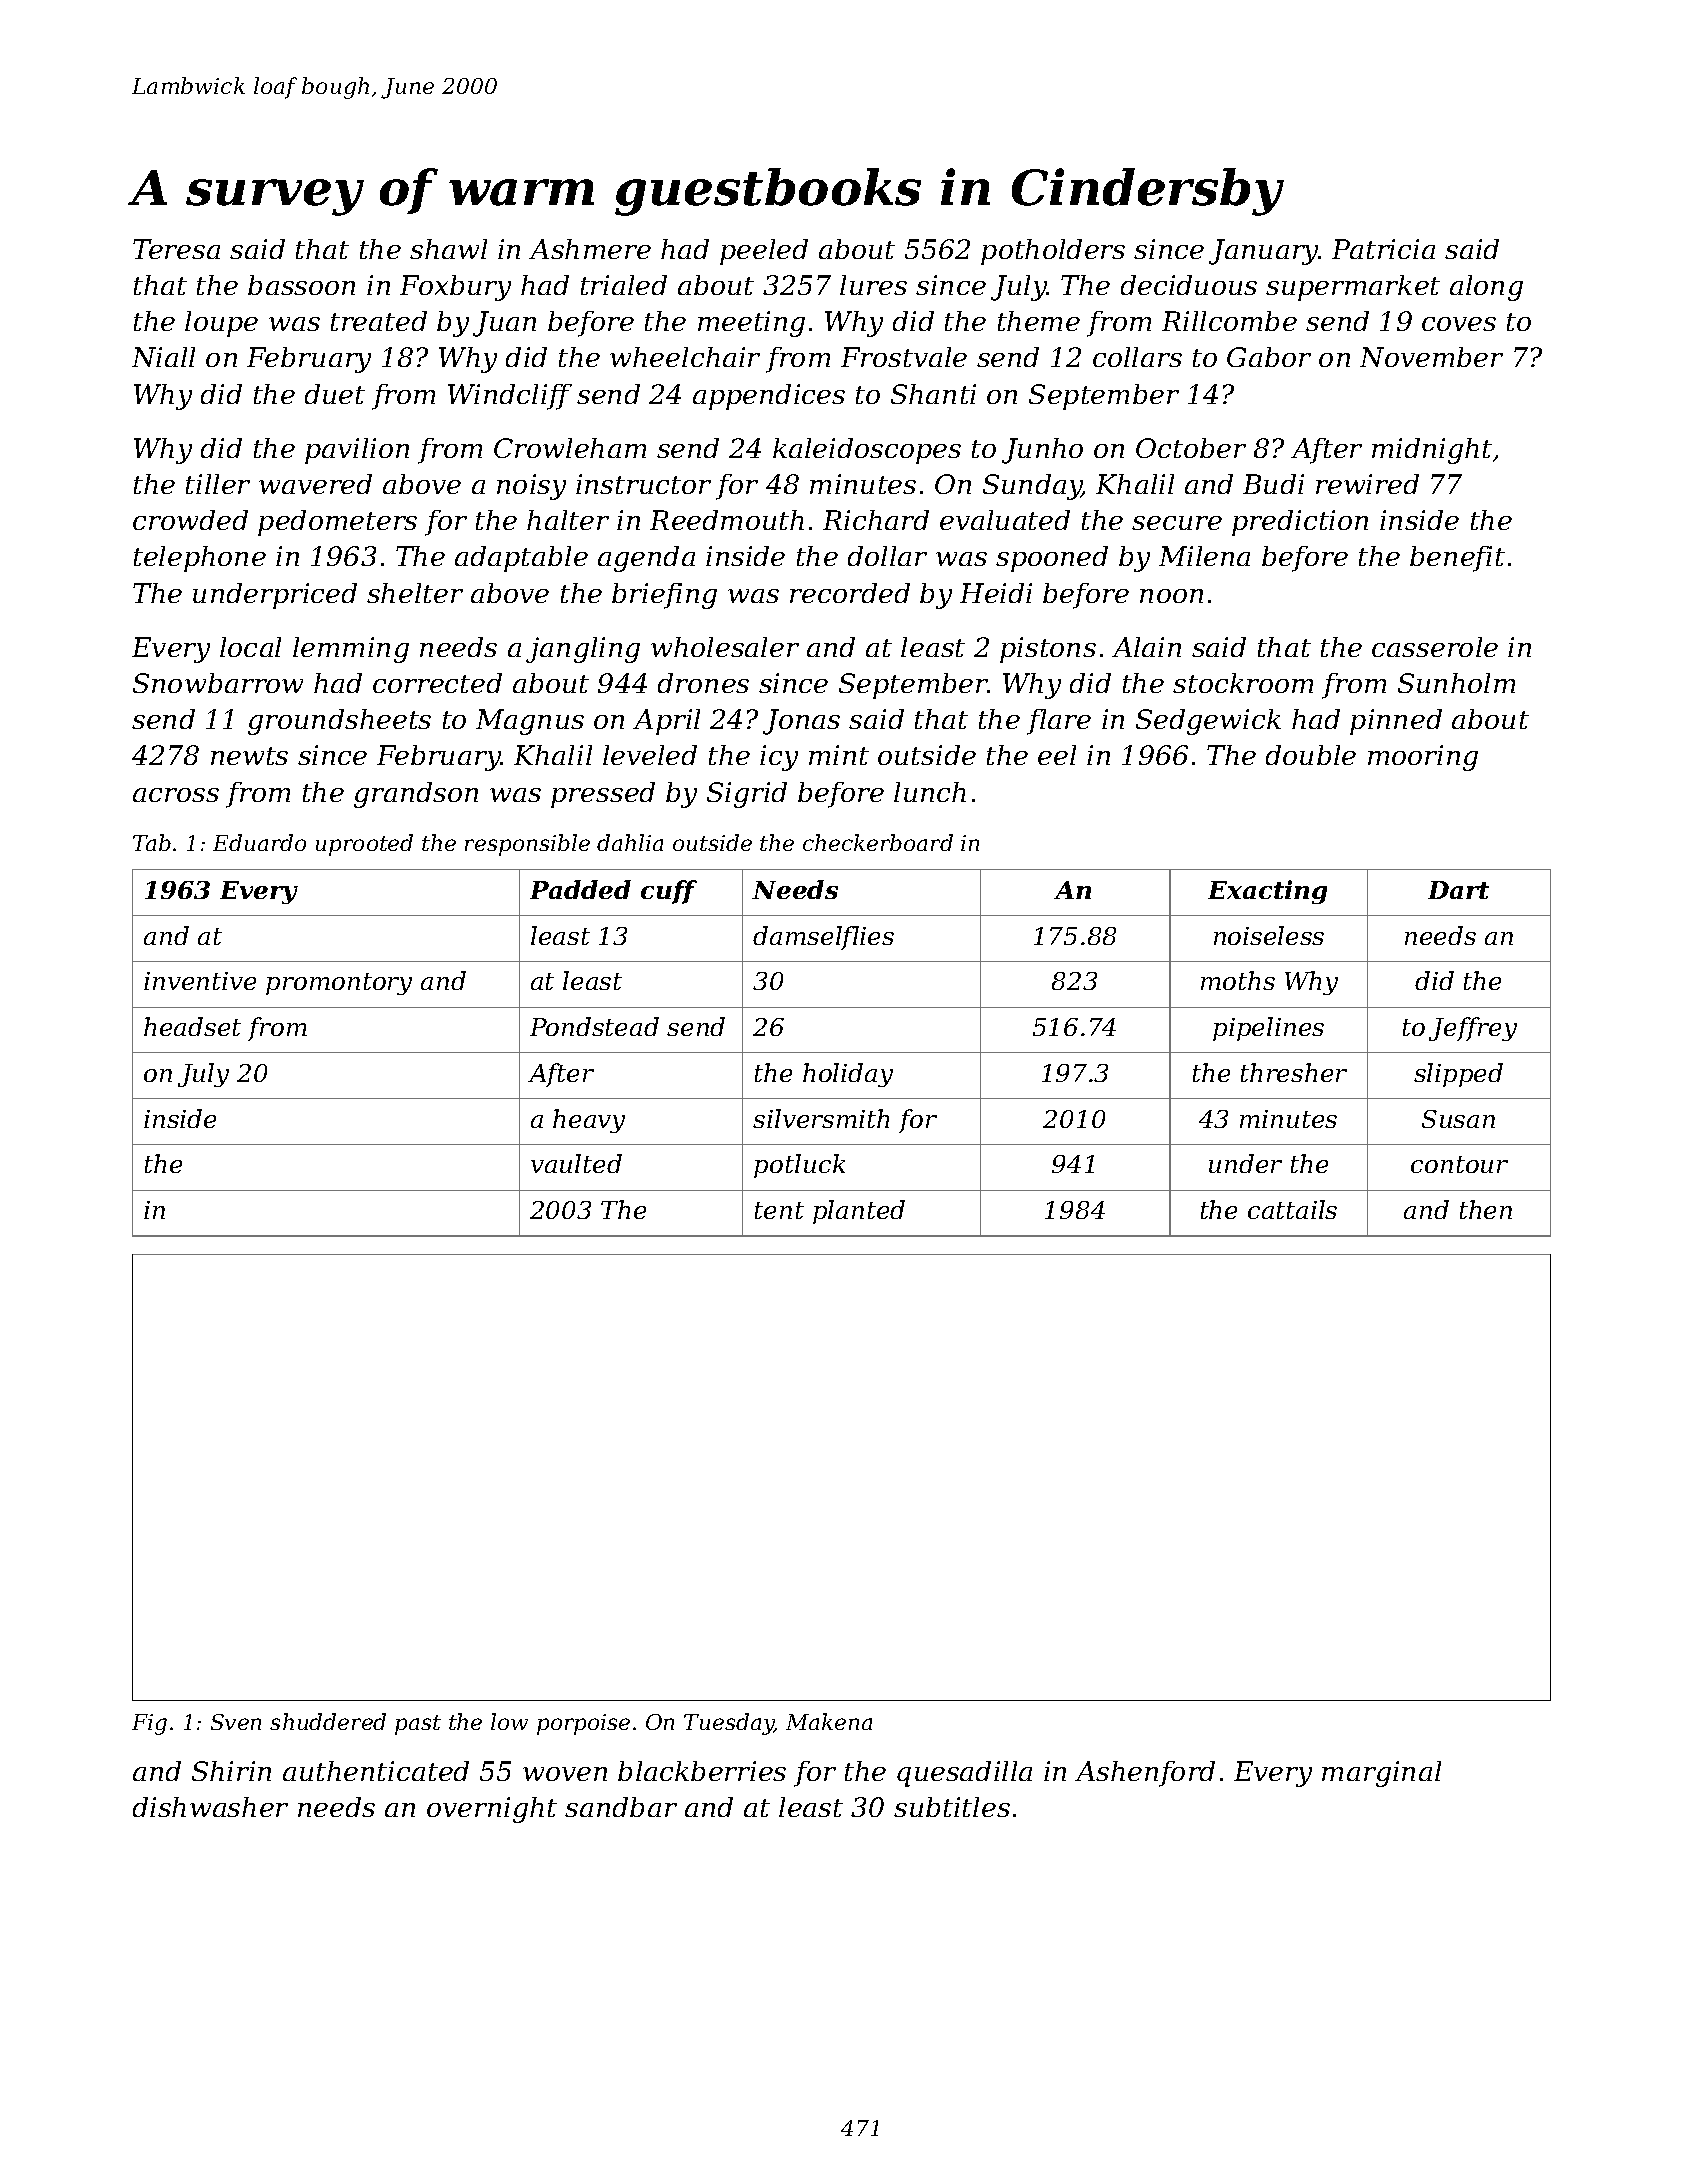  Describe the element at coordinates (192, 1026) in the page. I see `headset` at that location.
